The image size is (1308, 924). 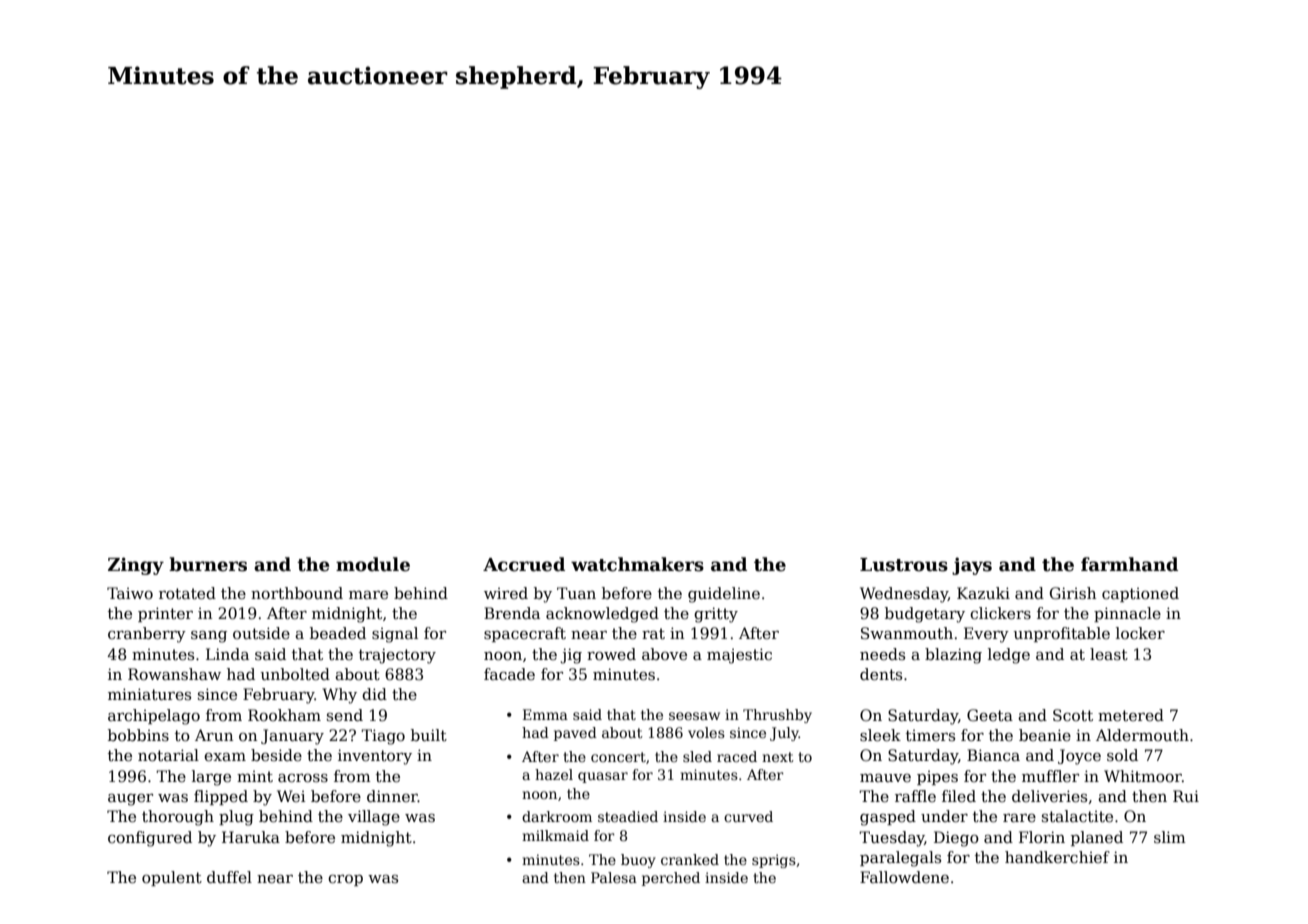 I want to click on curved, so click(x=748, y=816).
